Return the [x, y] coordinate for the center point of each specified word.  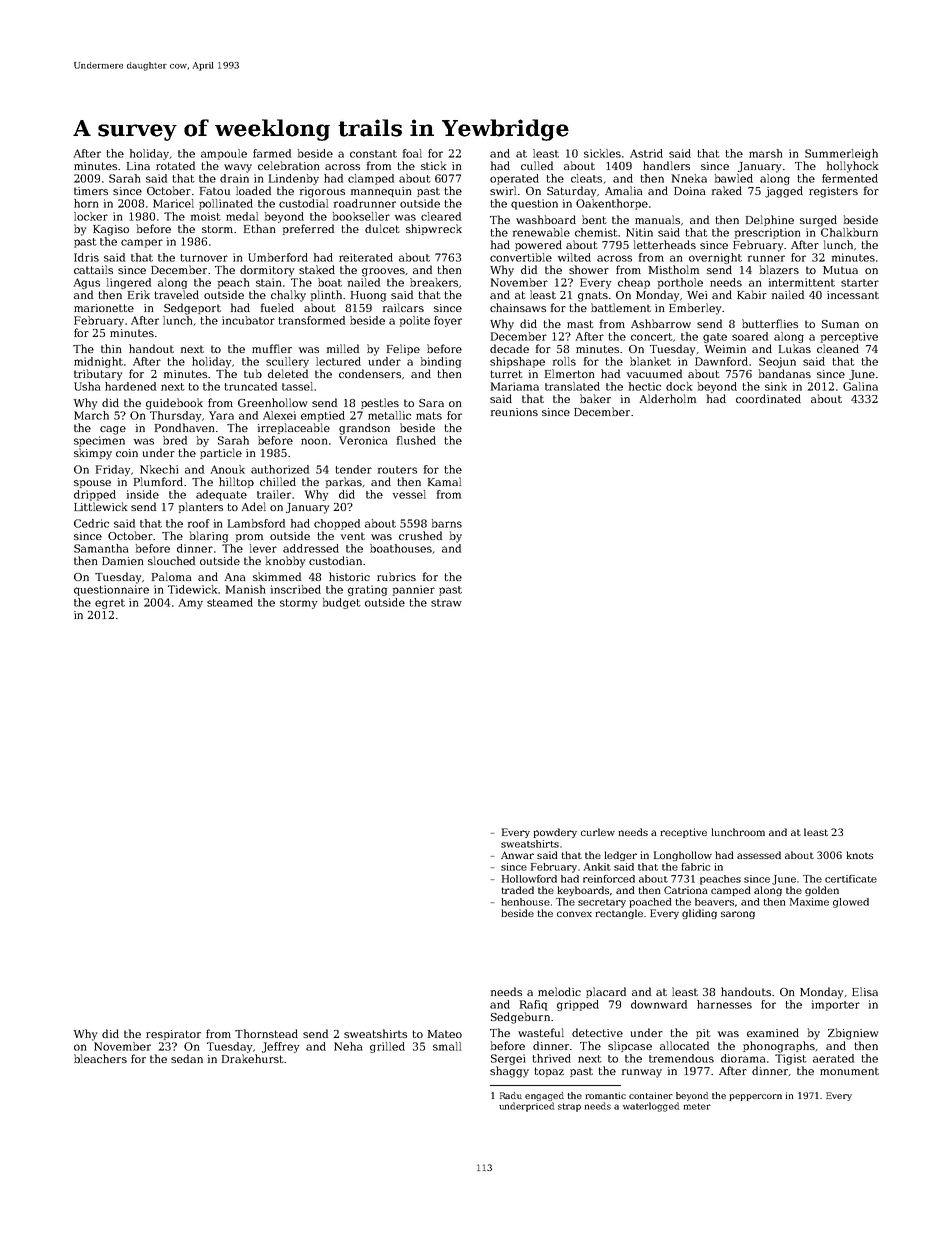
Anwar [517, 855]
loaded [253, 190]
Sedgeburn [520, 1018]
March [91, 415]
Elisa [865, 991]
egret [110, 604]
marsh [765, 153]
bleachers [100, 1058]
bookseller [361, 216]
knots [859, 855]
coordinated [768, 398]
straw [446, 603]
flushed [416, 440]
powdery [555, 833]
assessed [759, 855]
